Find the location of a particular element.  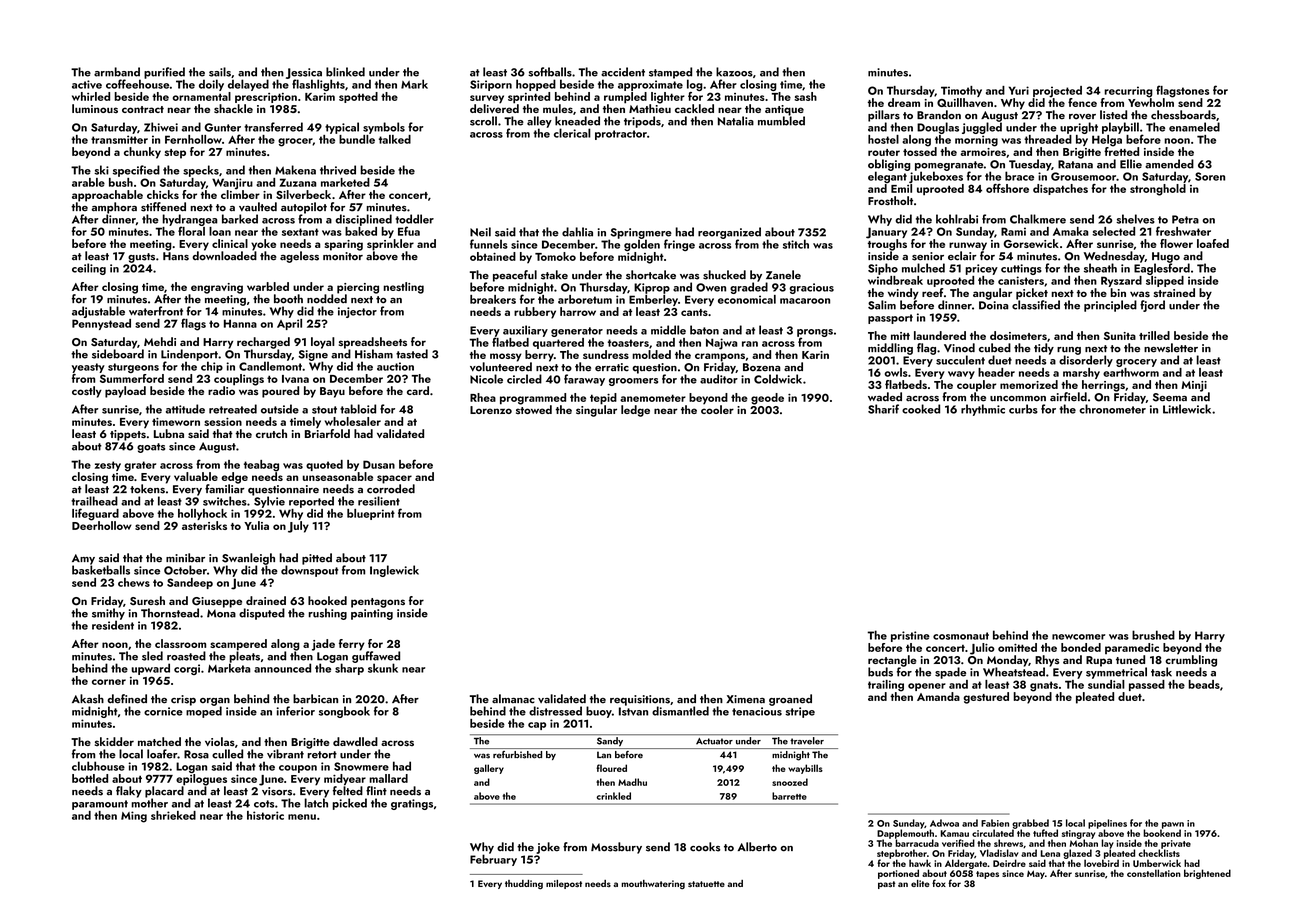

historic is located at coordinates (265, 815).
